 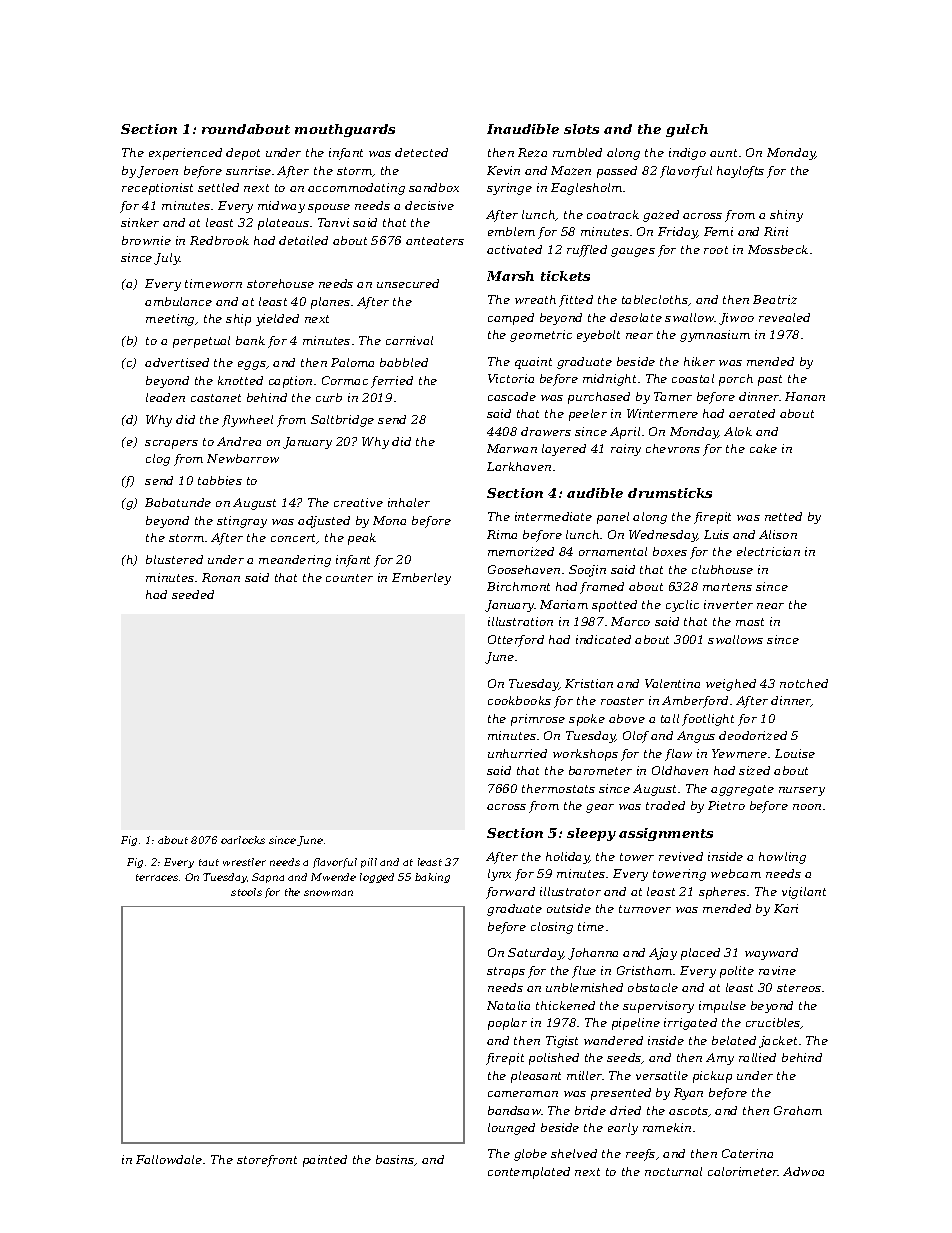 What do you see at coordinates (421, 152) in the page?
I see `detected` at bounding box center [421, 152].
